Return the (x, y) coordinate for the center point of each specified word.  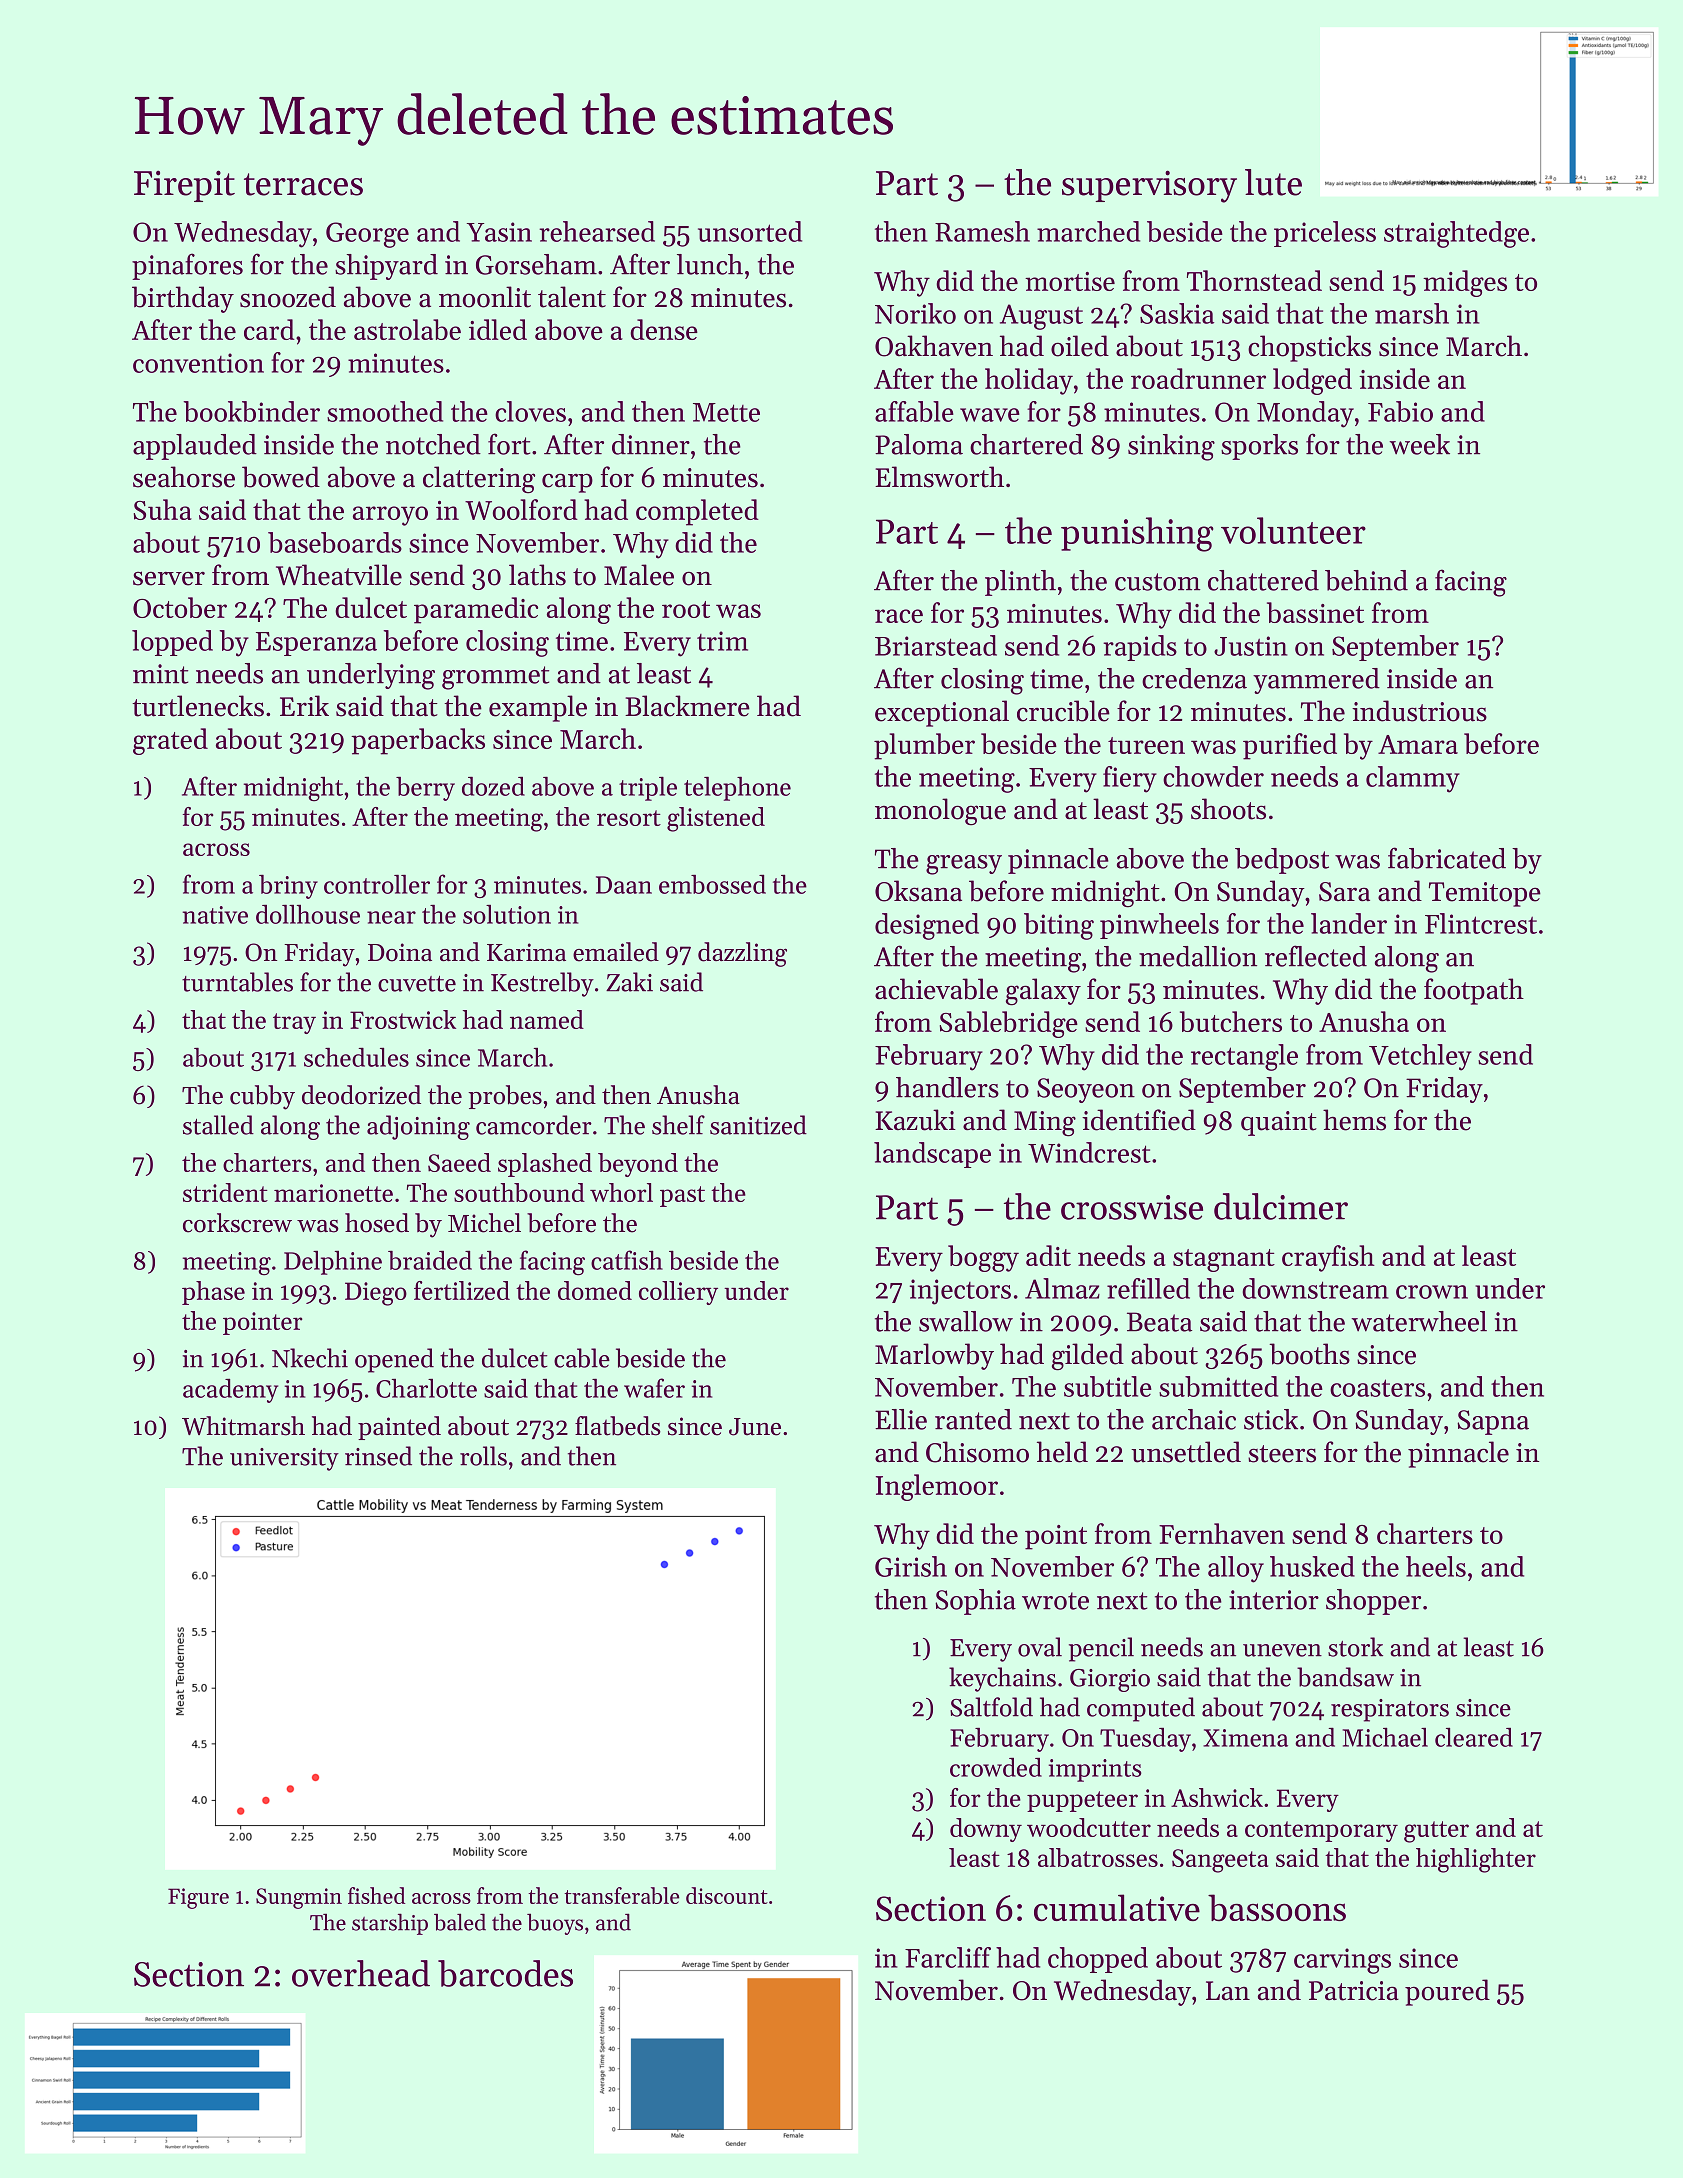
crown (1432, 1292)
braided (430, 1260)
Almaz (1062, 1288)
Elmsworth (939, 477)
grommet (495, 678)
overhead (361, 1973)
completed (697, 512)
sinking (1171, 447)
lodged (1312, 381)
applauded (195, 447)
